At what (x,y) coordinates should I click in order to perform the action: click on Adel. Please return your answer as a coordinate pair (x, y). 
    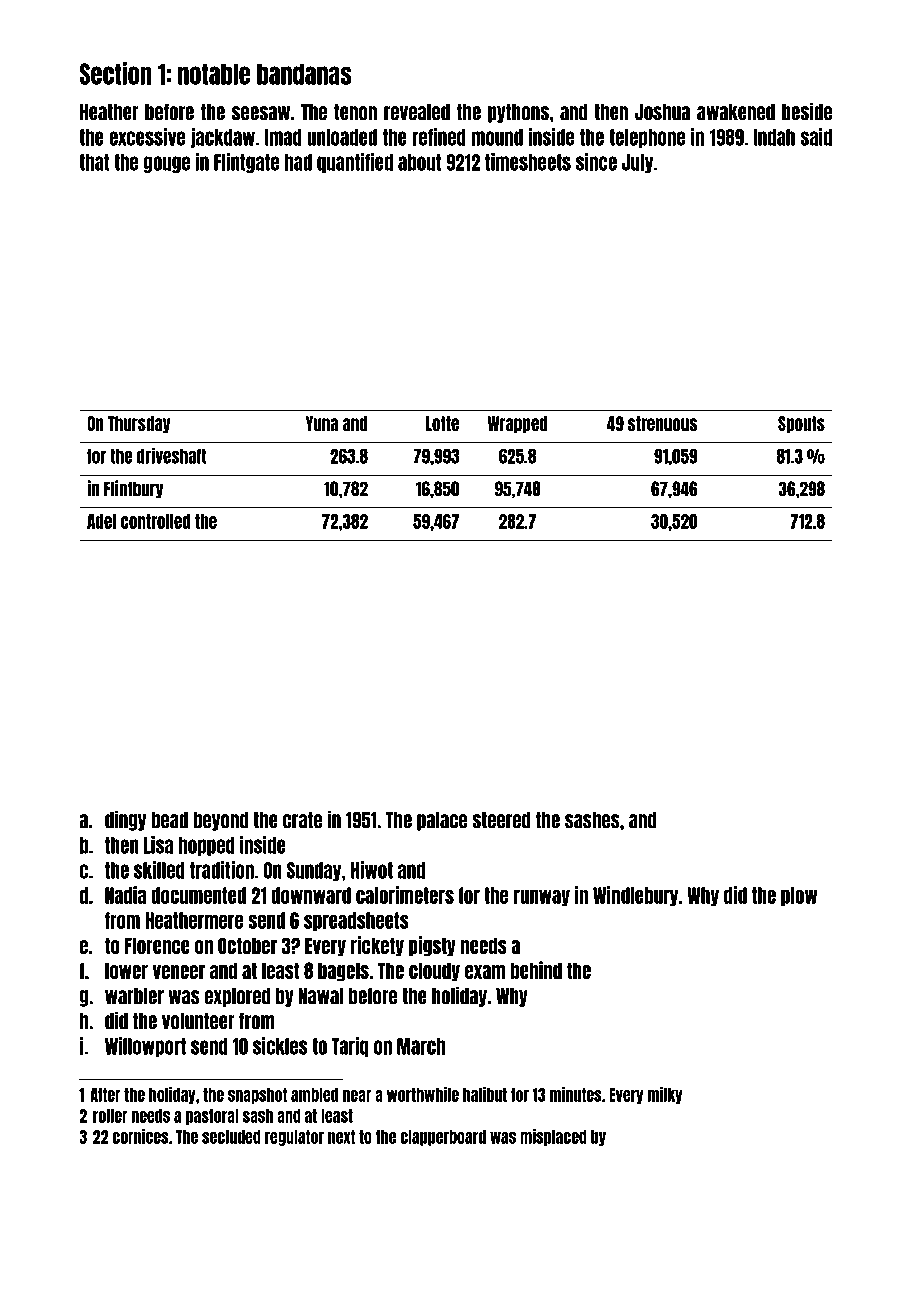
    Looking at the image, I should click on (101, 521).
